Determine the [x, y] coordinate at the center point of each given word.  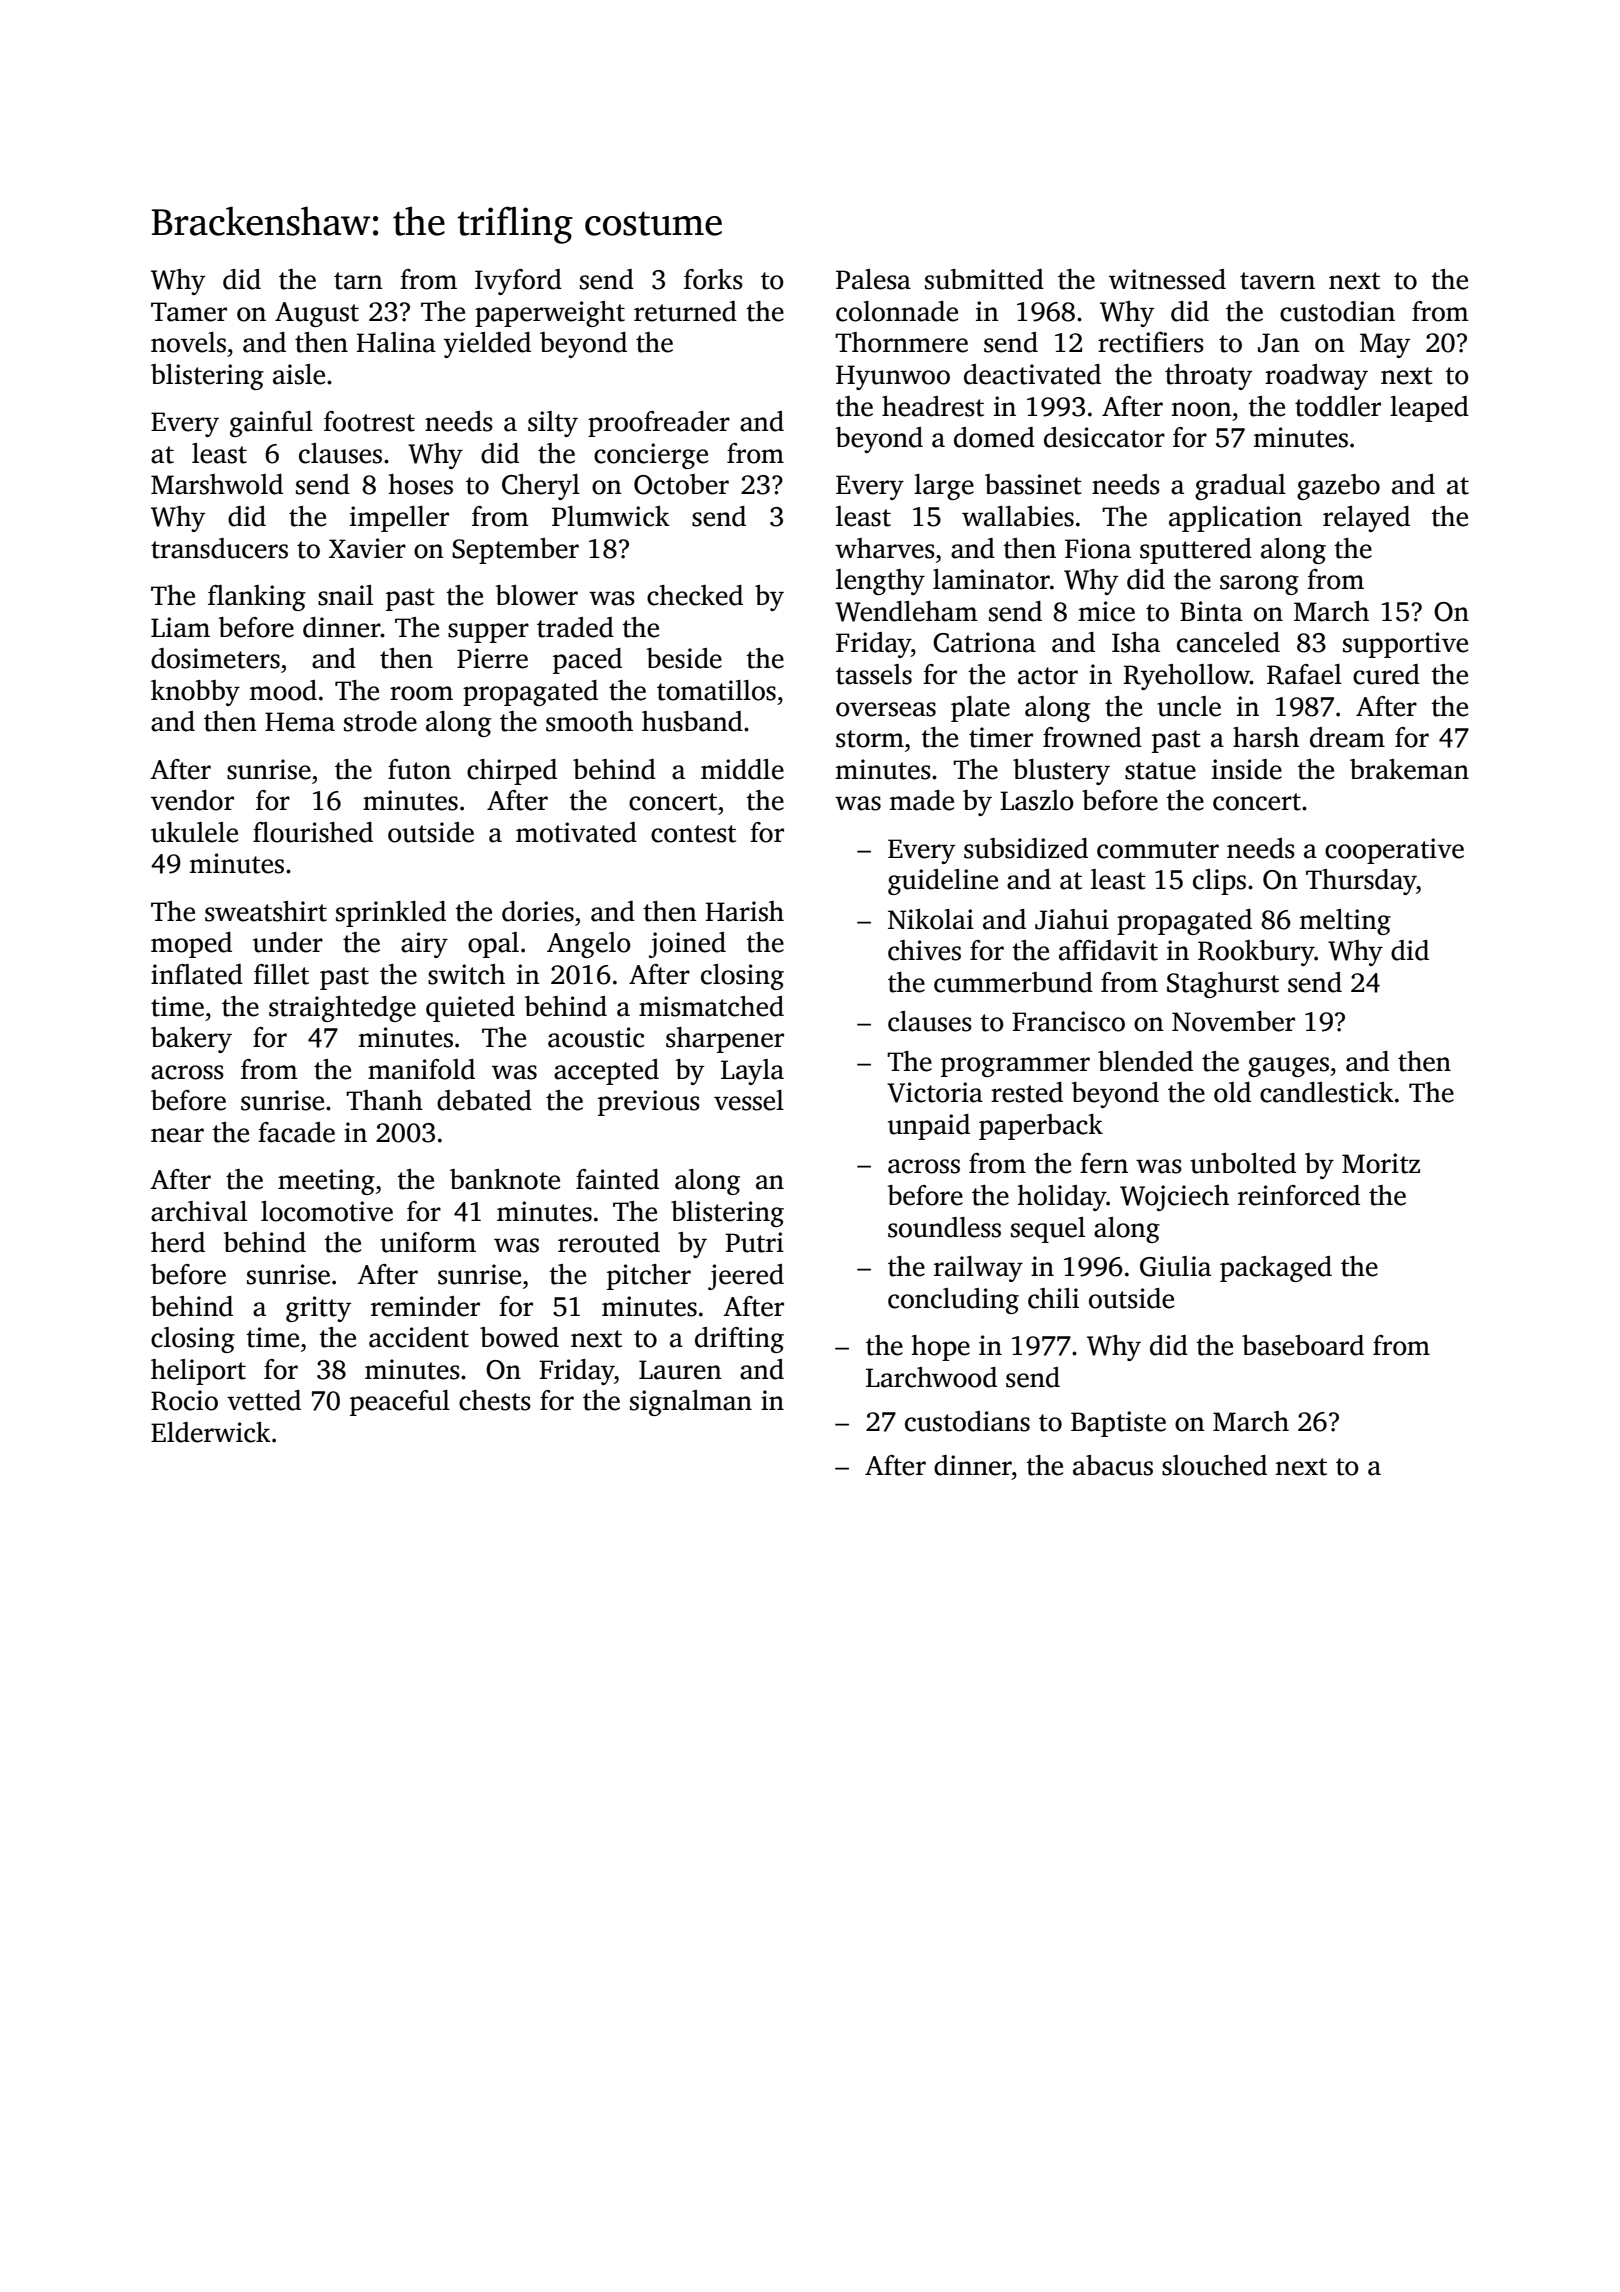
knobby [195, 693]
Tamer [189, 312]
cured [1386, 674]
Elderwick [211, 1432]
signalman [691, 1403]
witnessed [1167, 279]
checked [695, 595]
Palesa [873, 279]
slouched [1214, 1465]
